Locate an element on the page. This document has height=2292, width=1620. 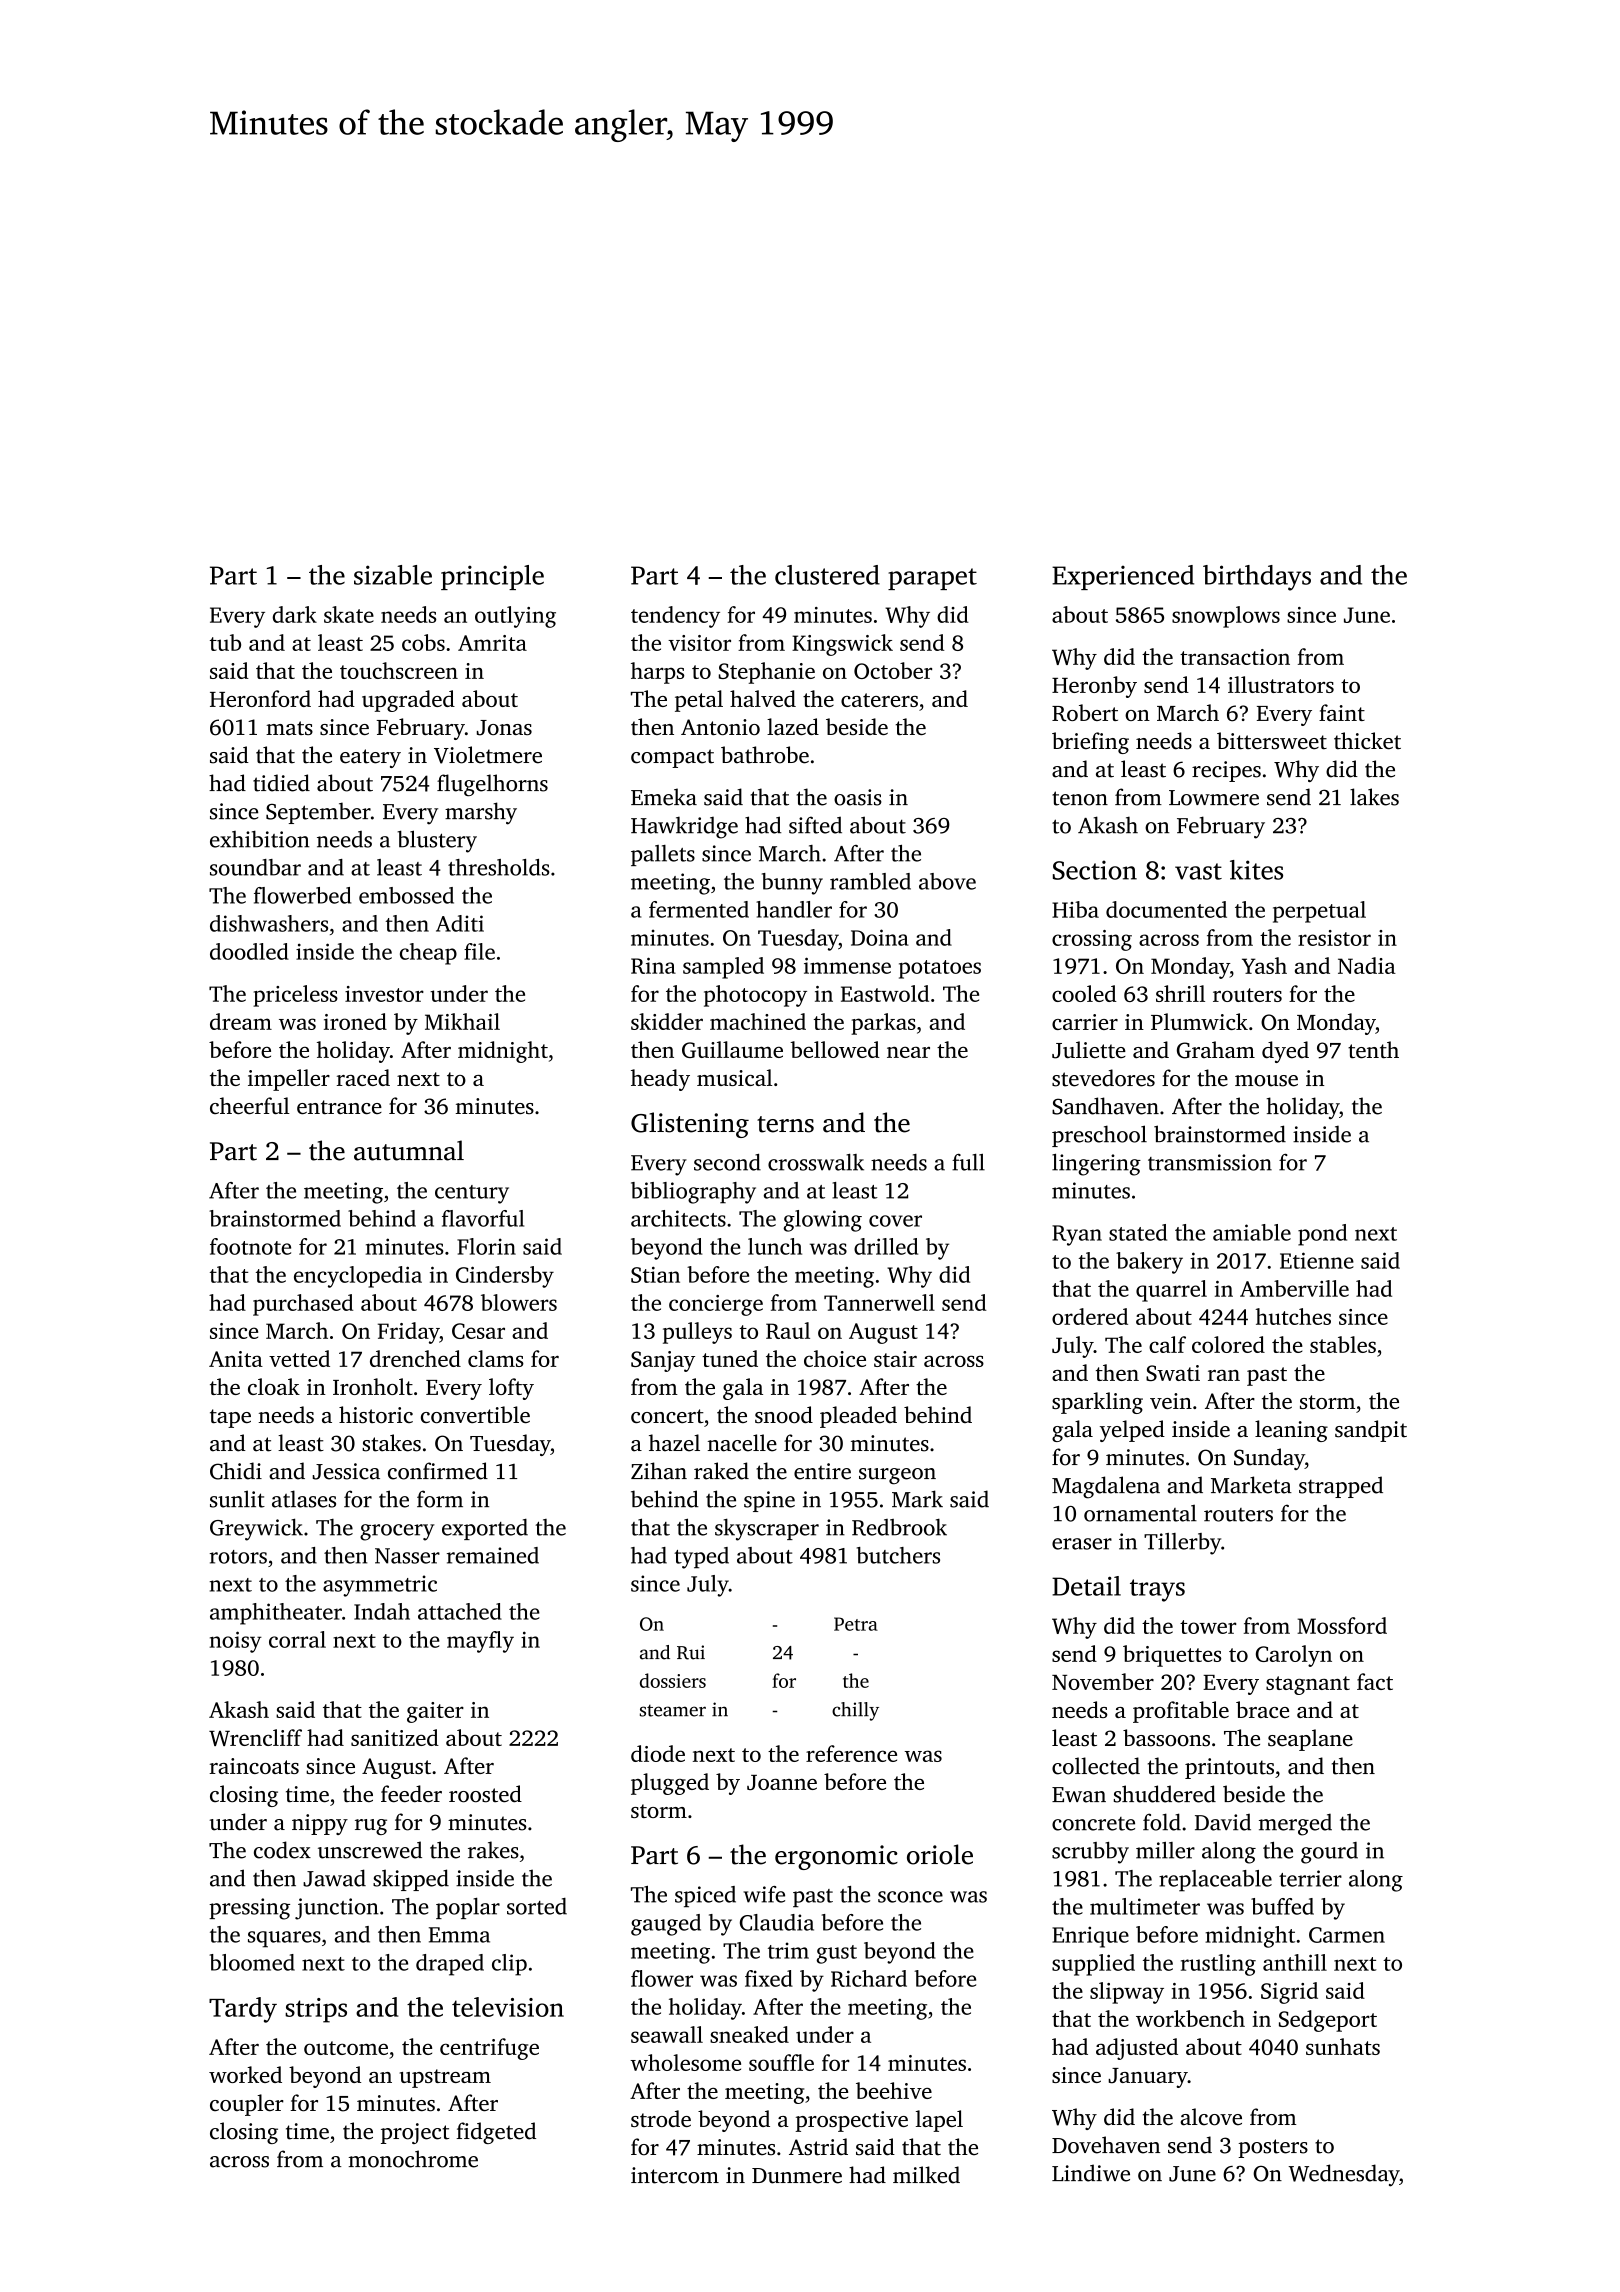
strips is located at coordinates (316, 2010).
